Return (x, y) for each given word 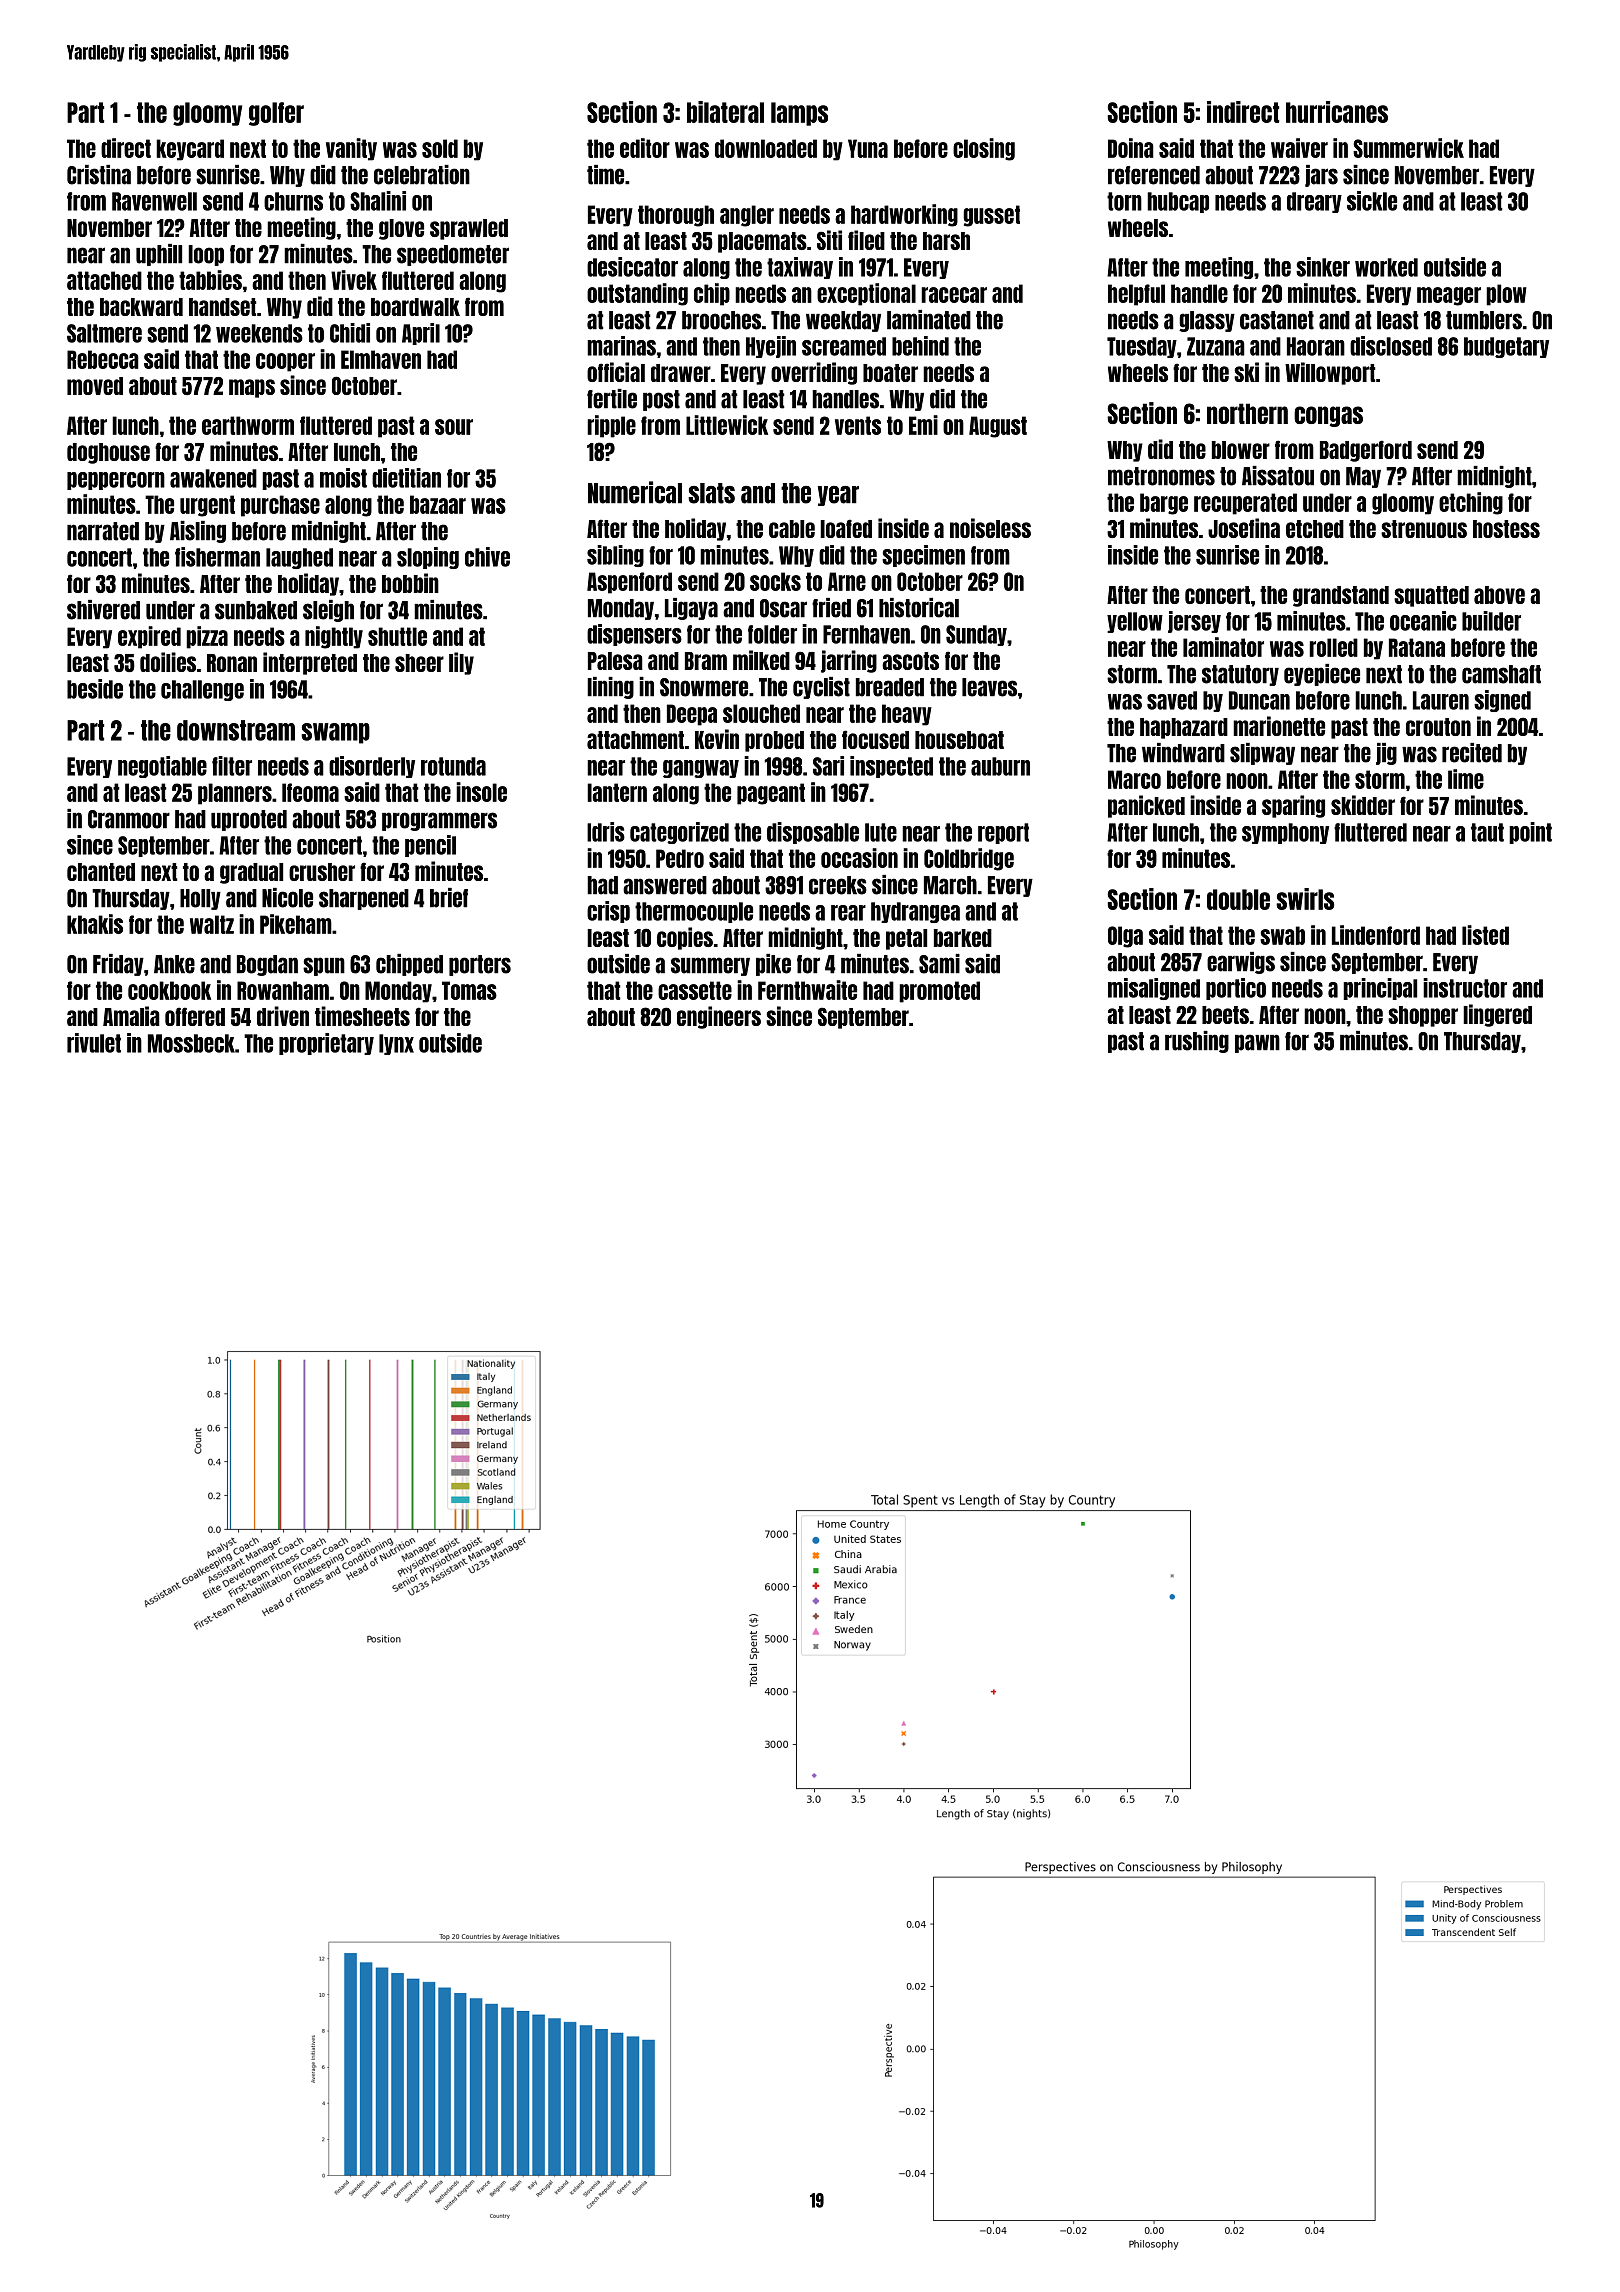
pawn (1257, 1043)
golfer (276, 114)
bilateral (725, 112)
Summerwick (1408, 148)
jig (1386, 754)
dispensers (634, 635)
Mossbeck (191, 1043)
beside (95, 689)
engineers (719, 1017)
